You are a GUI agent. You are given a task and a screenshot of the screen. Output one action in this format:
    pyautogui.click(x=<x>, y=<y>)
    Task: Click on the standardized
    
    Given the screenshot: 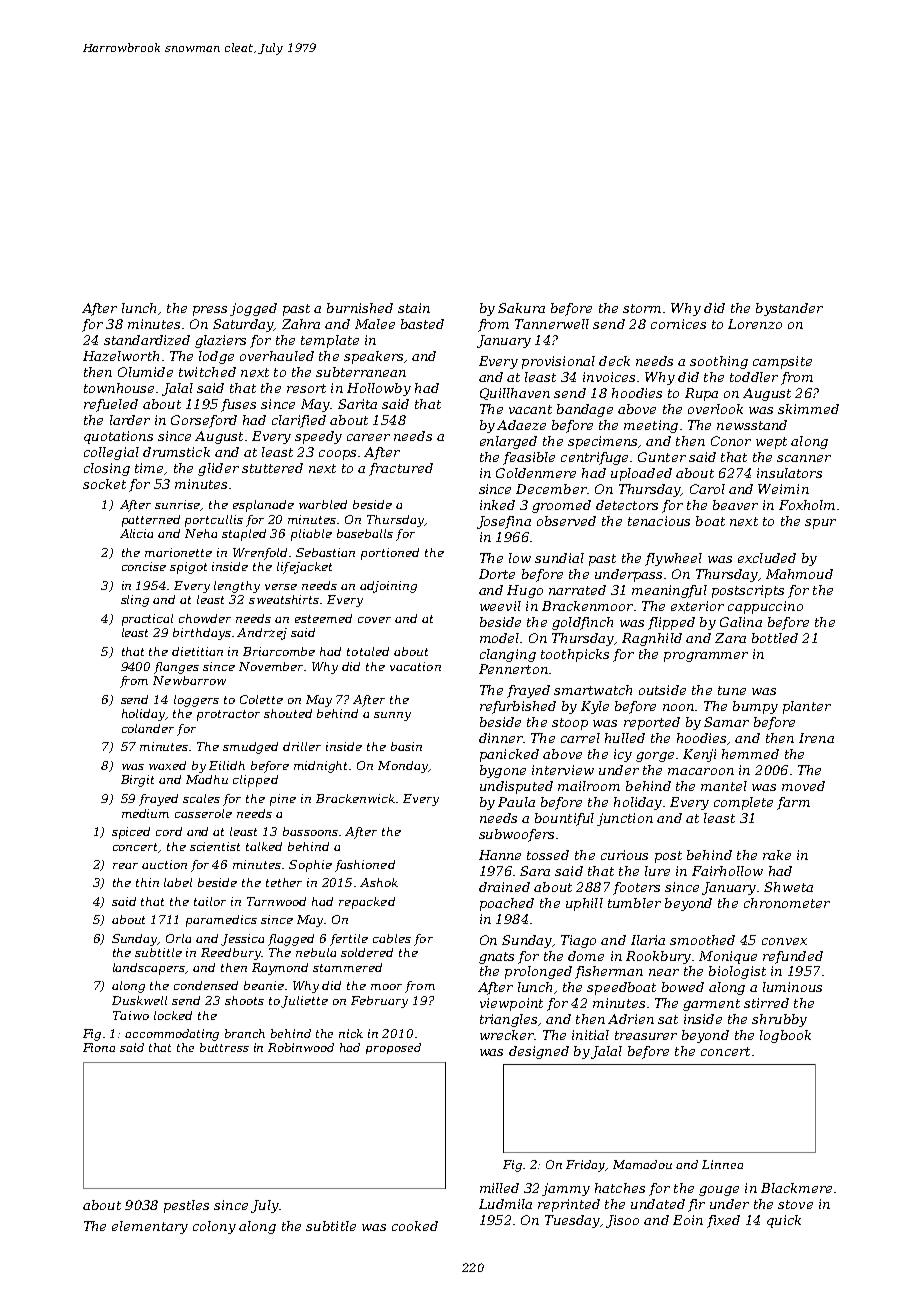 What is the action you would take?
    pyautogui.click(x=147, y=340)
